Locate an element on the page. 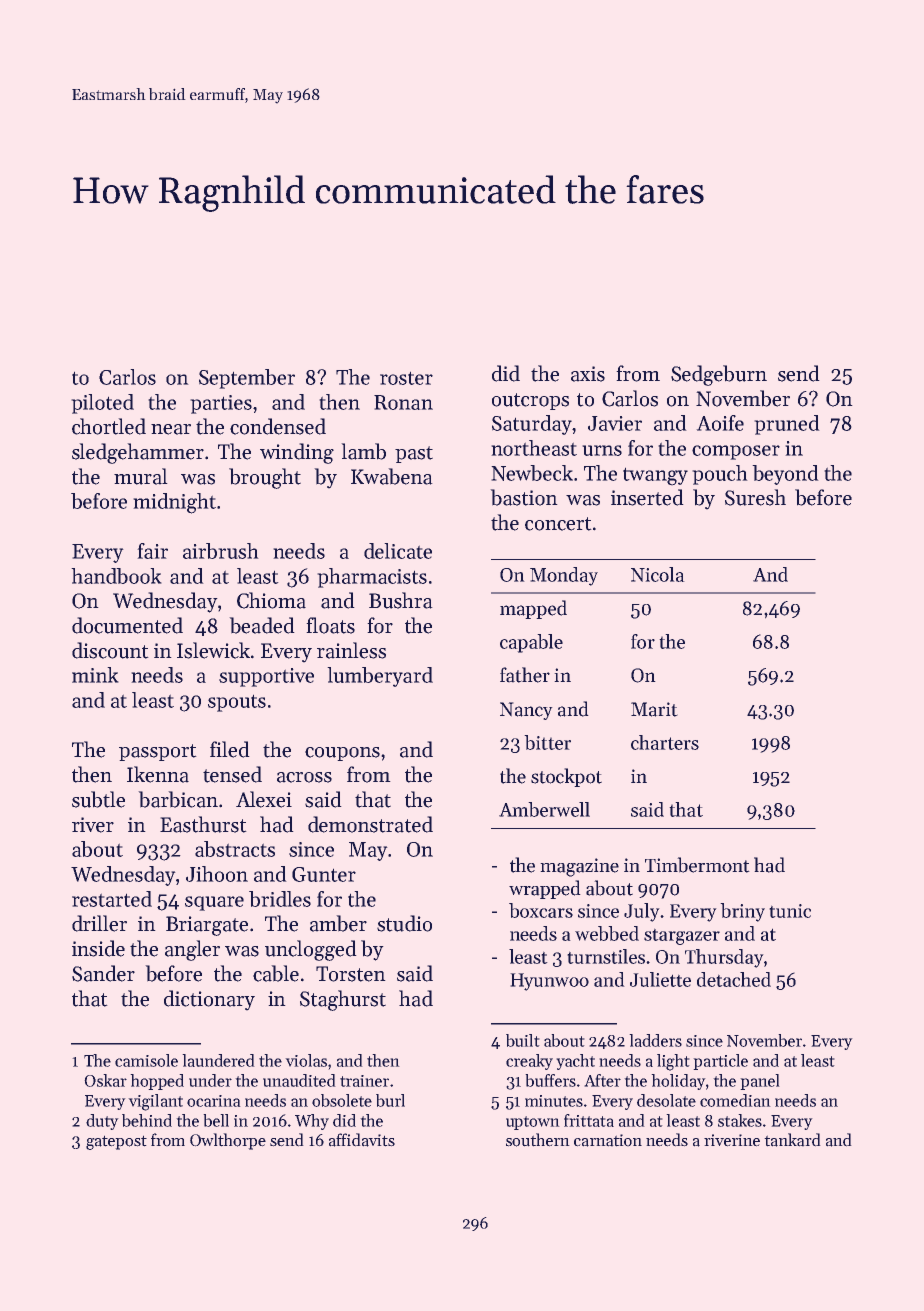 The height and width of the page is (1311, 924). restarted is located at coordinates (112, 899).
